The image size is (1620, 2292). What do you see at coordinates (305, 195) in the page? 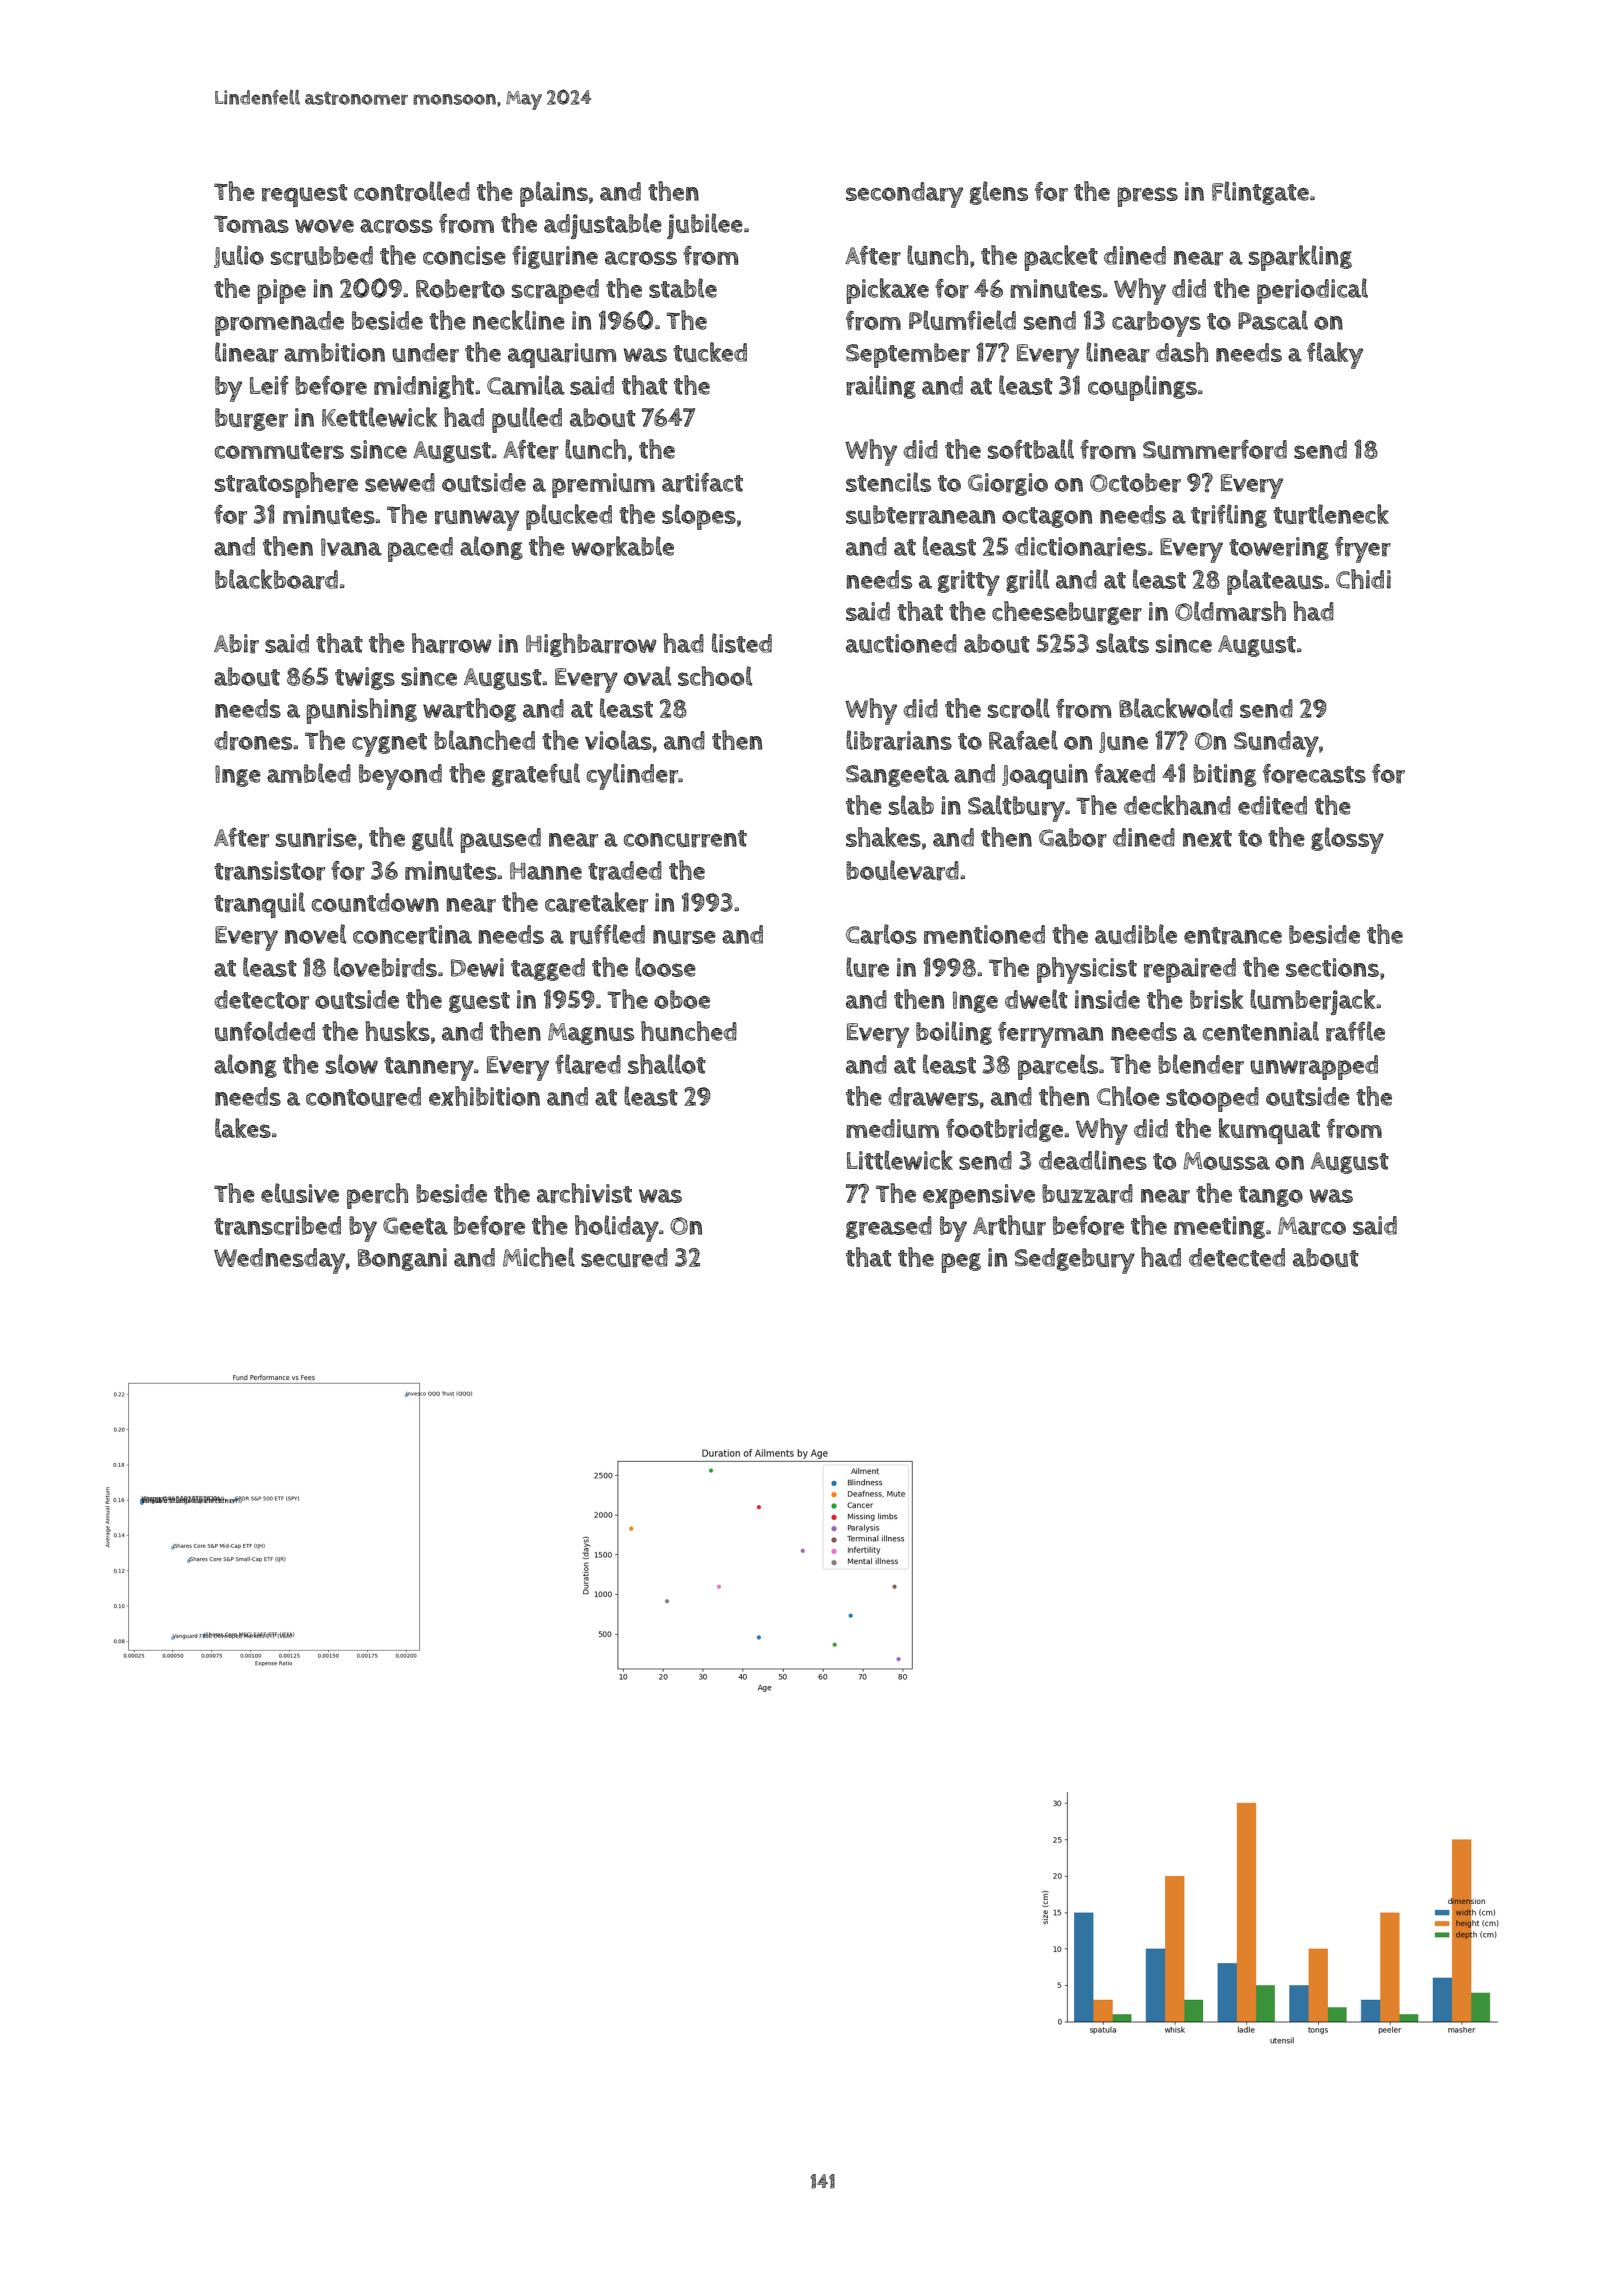
I see `request` at bounding box center [305, 195].
